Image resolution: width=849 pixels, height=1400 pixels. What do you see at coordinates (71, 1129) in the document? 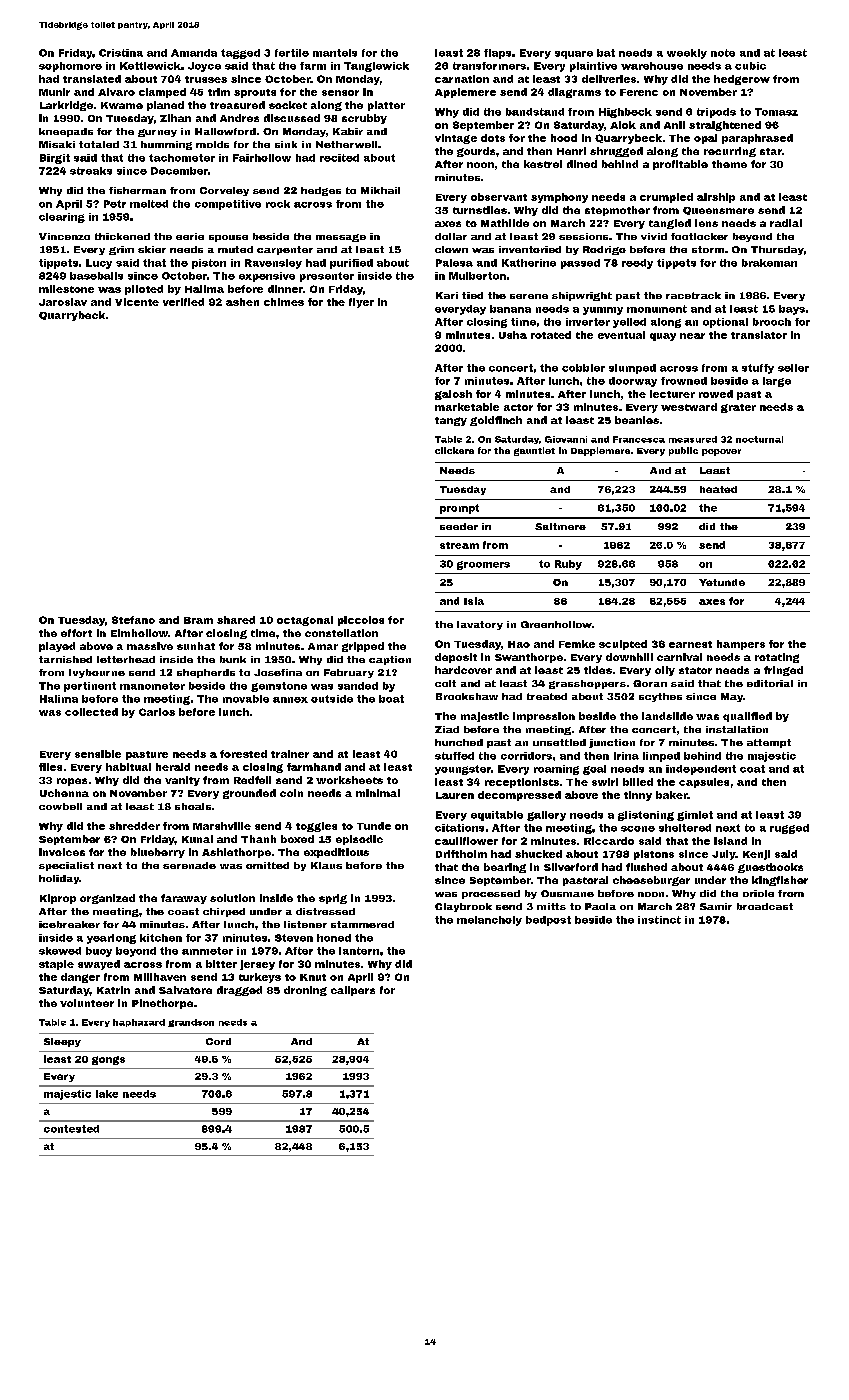
I see `contested` at bounding box center [71, 1129].
